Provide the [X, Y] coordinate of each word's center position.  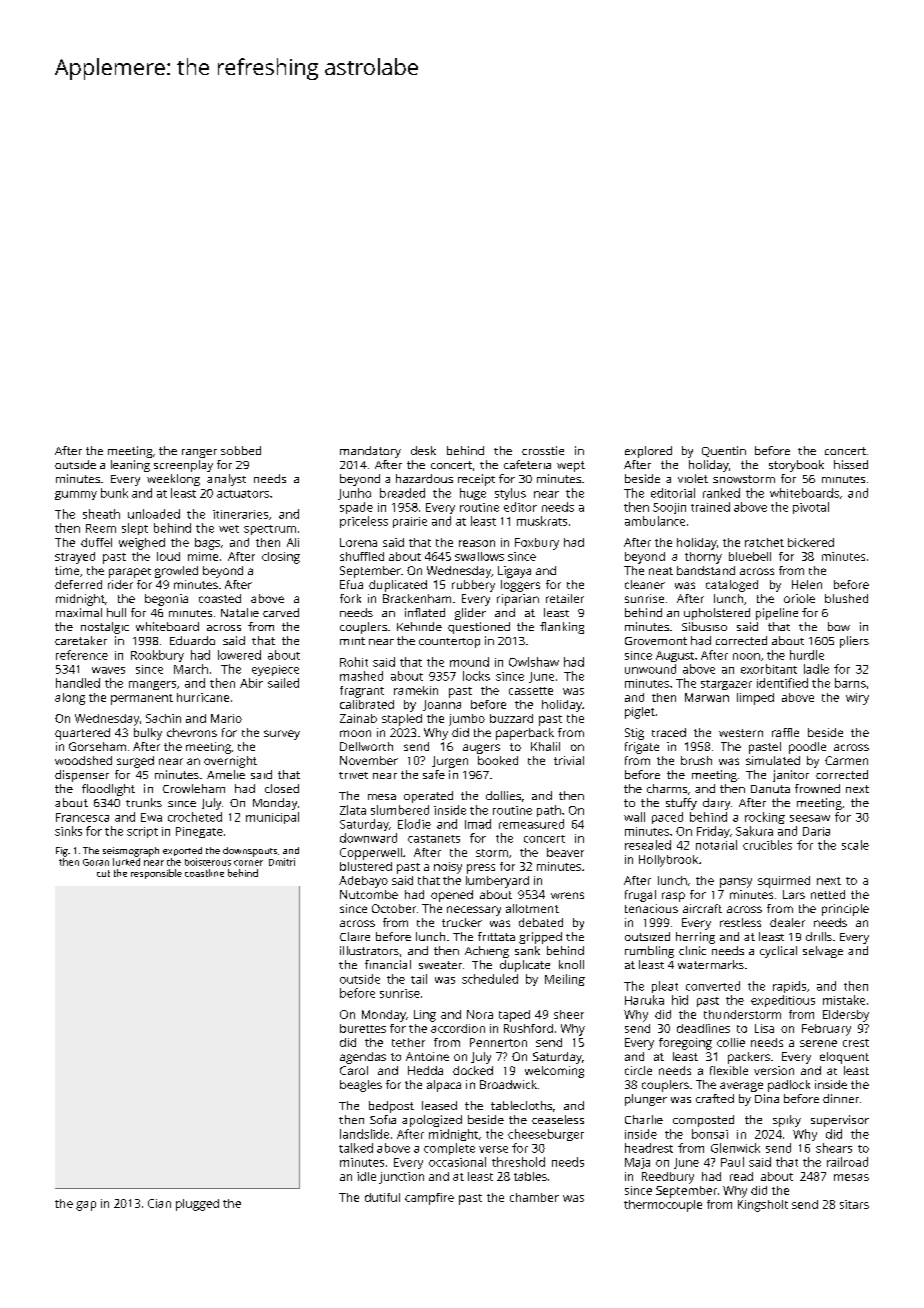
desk [423, 450]
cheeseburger [546, 1135]
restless [740, 922]
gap [86, 1206]
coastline [204, 873]
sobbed [241, 450]
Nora [480, 1014]
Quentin [724, 451]
